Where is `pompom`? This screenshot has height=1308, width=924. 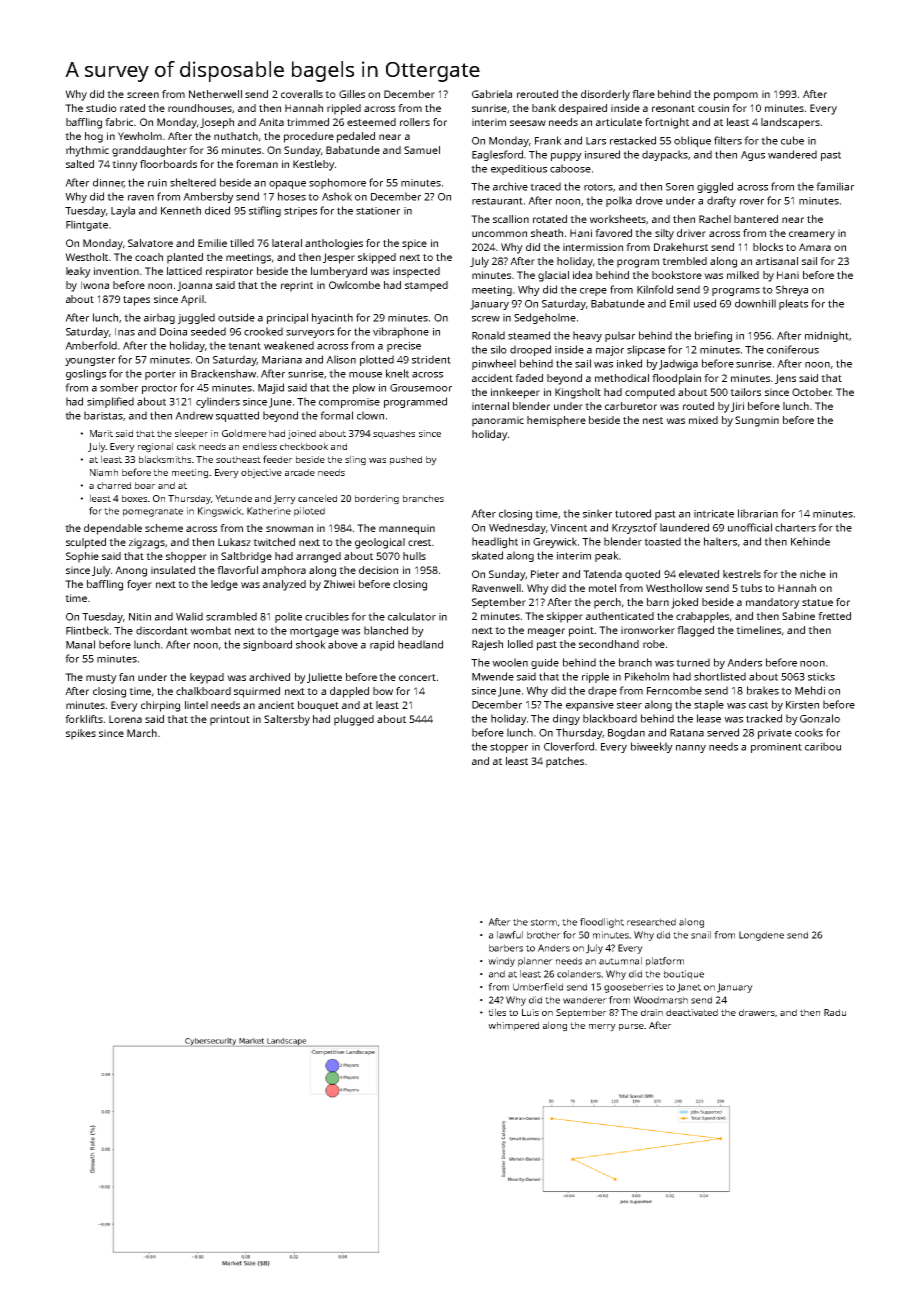
pompom is located at coordinates (736, 96).
